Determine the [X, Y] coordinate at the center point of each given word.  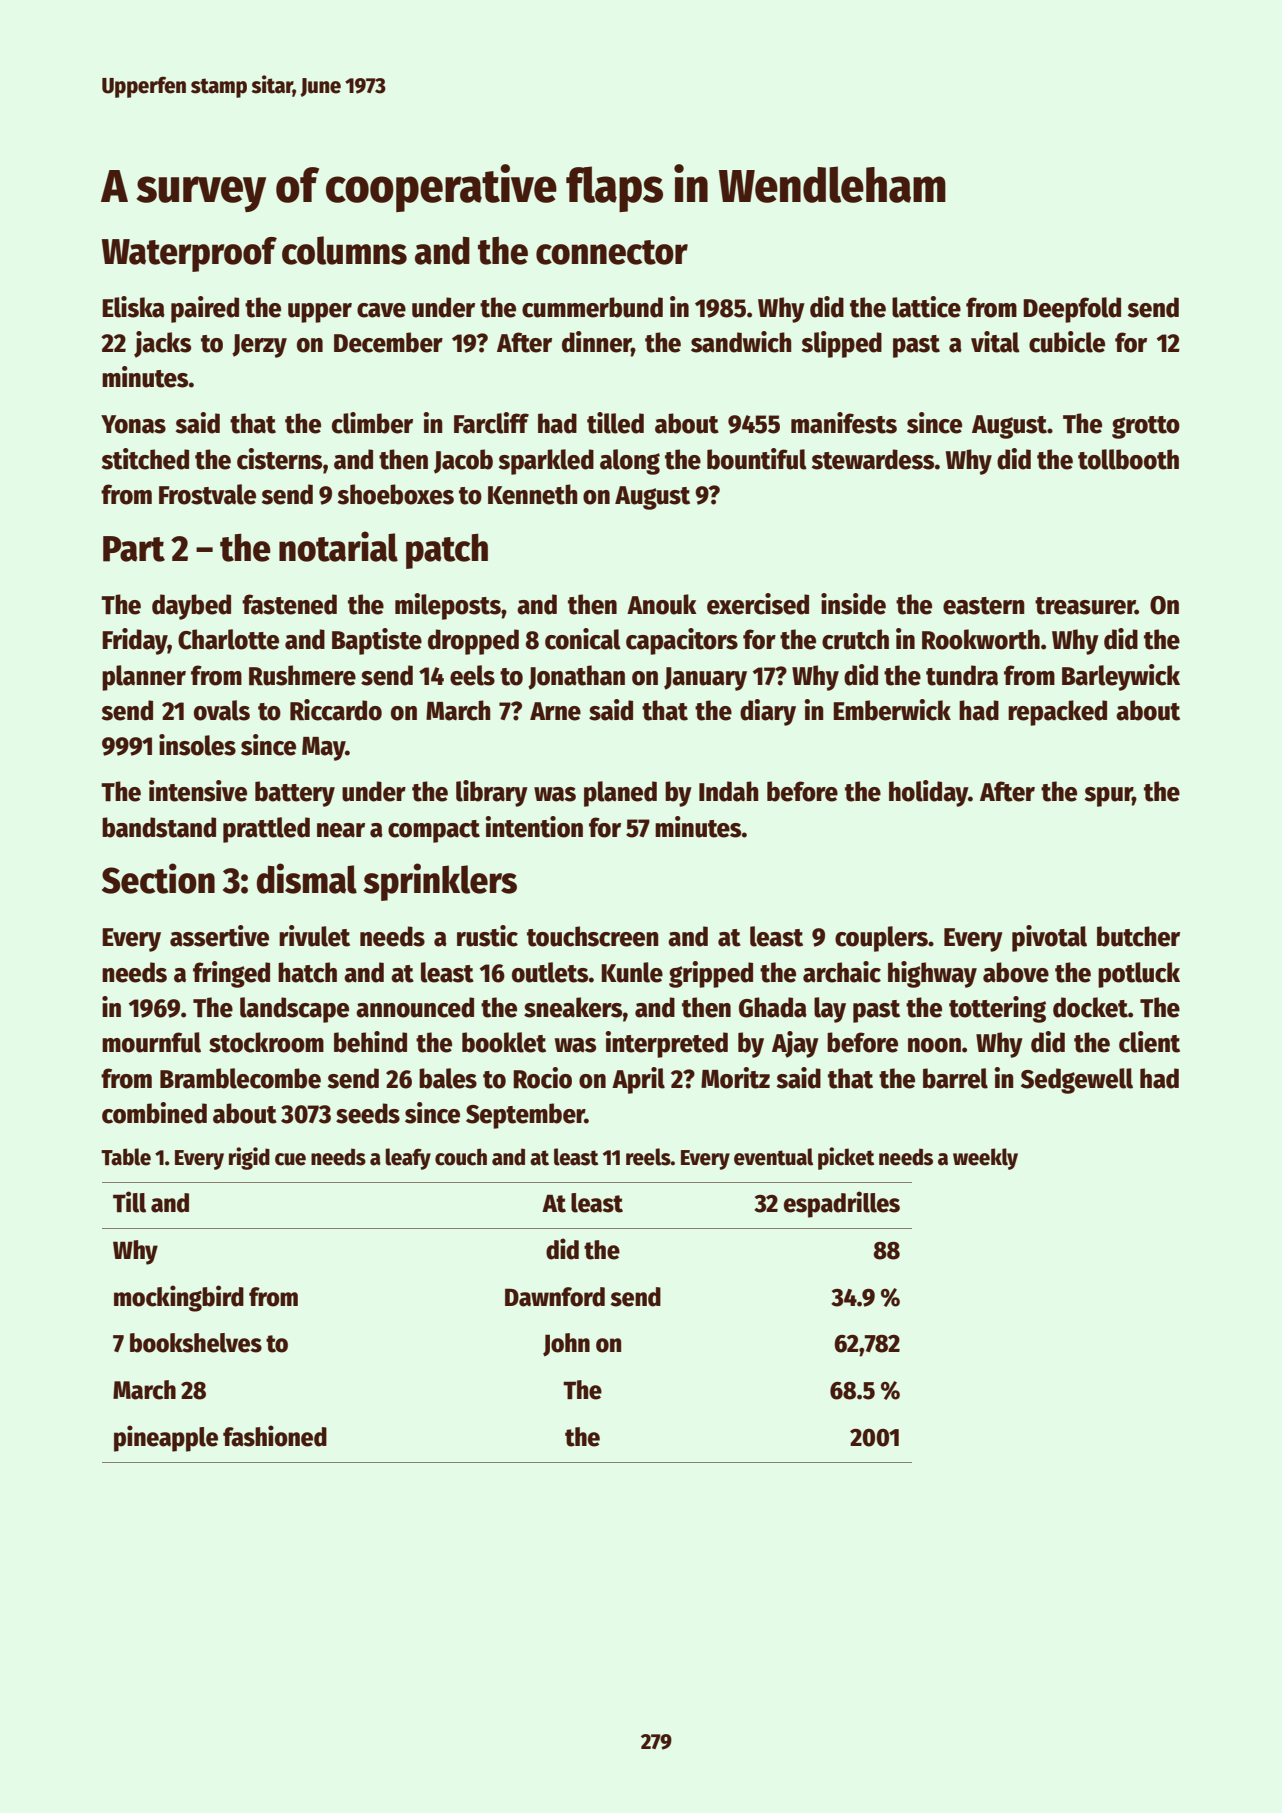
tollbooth [1128, 459]
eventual [773, 1157]
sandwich [741, 342]
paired [205, 309]
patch [447, 551]
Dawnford [555, 1297]
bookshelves [196, 1343]
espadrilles [842, 1204]
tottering [997, 1009]
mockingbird [179, 1298]
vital [995, 342]
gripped [711, 974]
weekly [985, 1159]
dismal [307, 878]
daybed [191, 607]
